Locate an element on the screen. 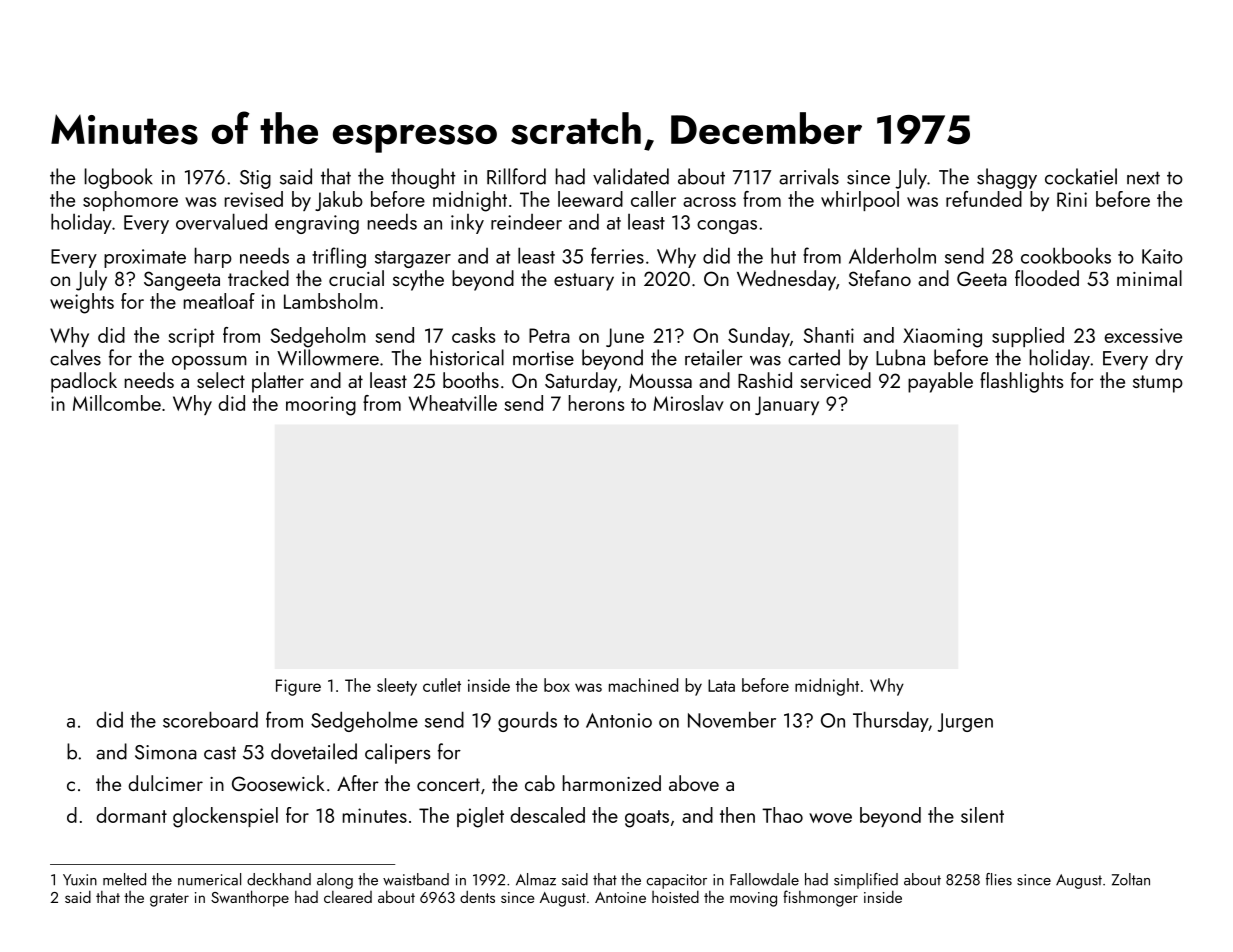 This screenshot has height=952, width=1233. cockatiel is located at coordinates (1081, 176).
